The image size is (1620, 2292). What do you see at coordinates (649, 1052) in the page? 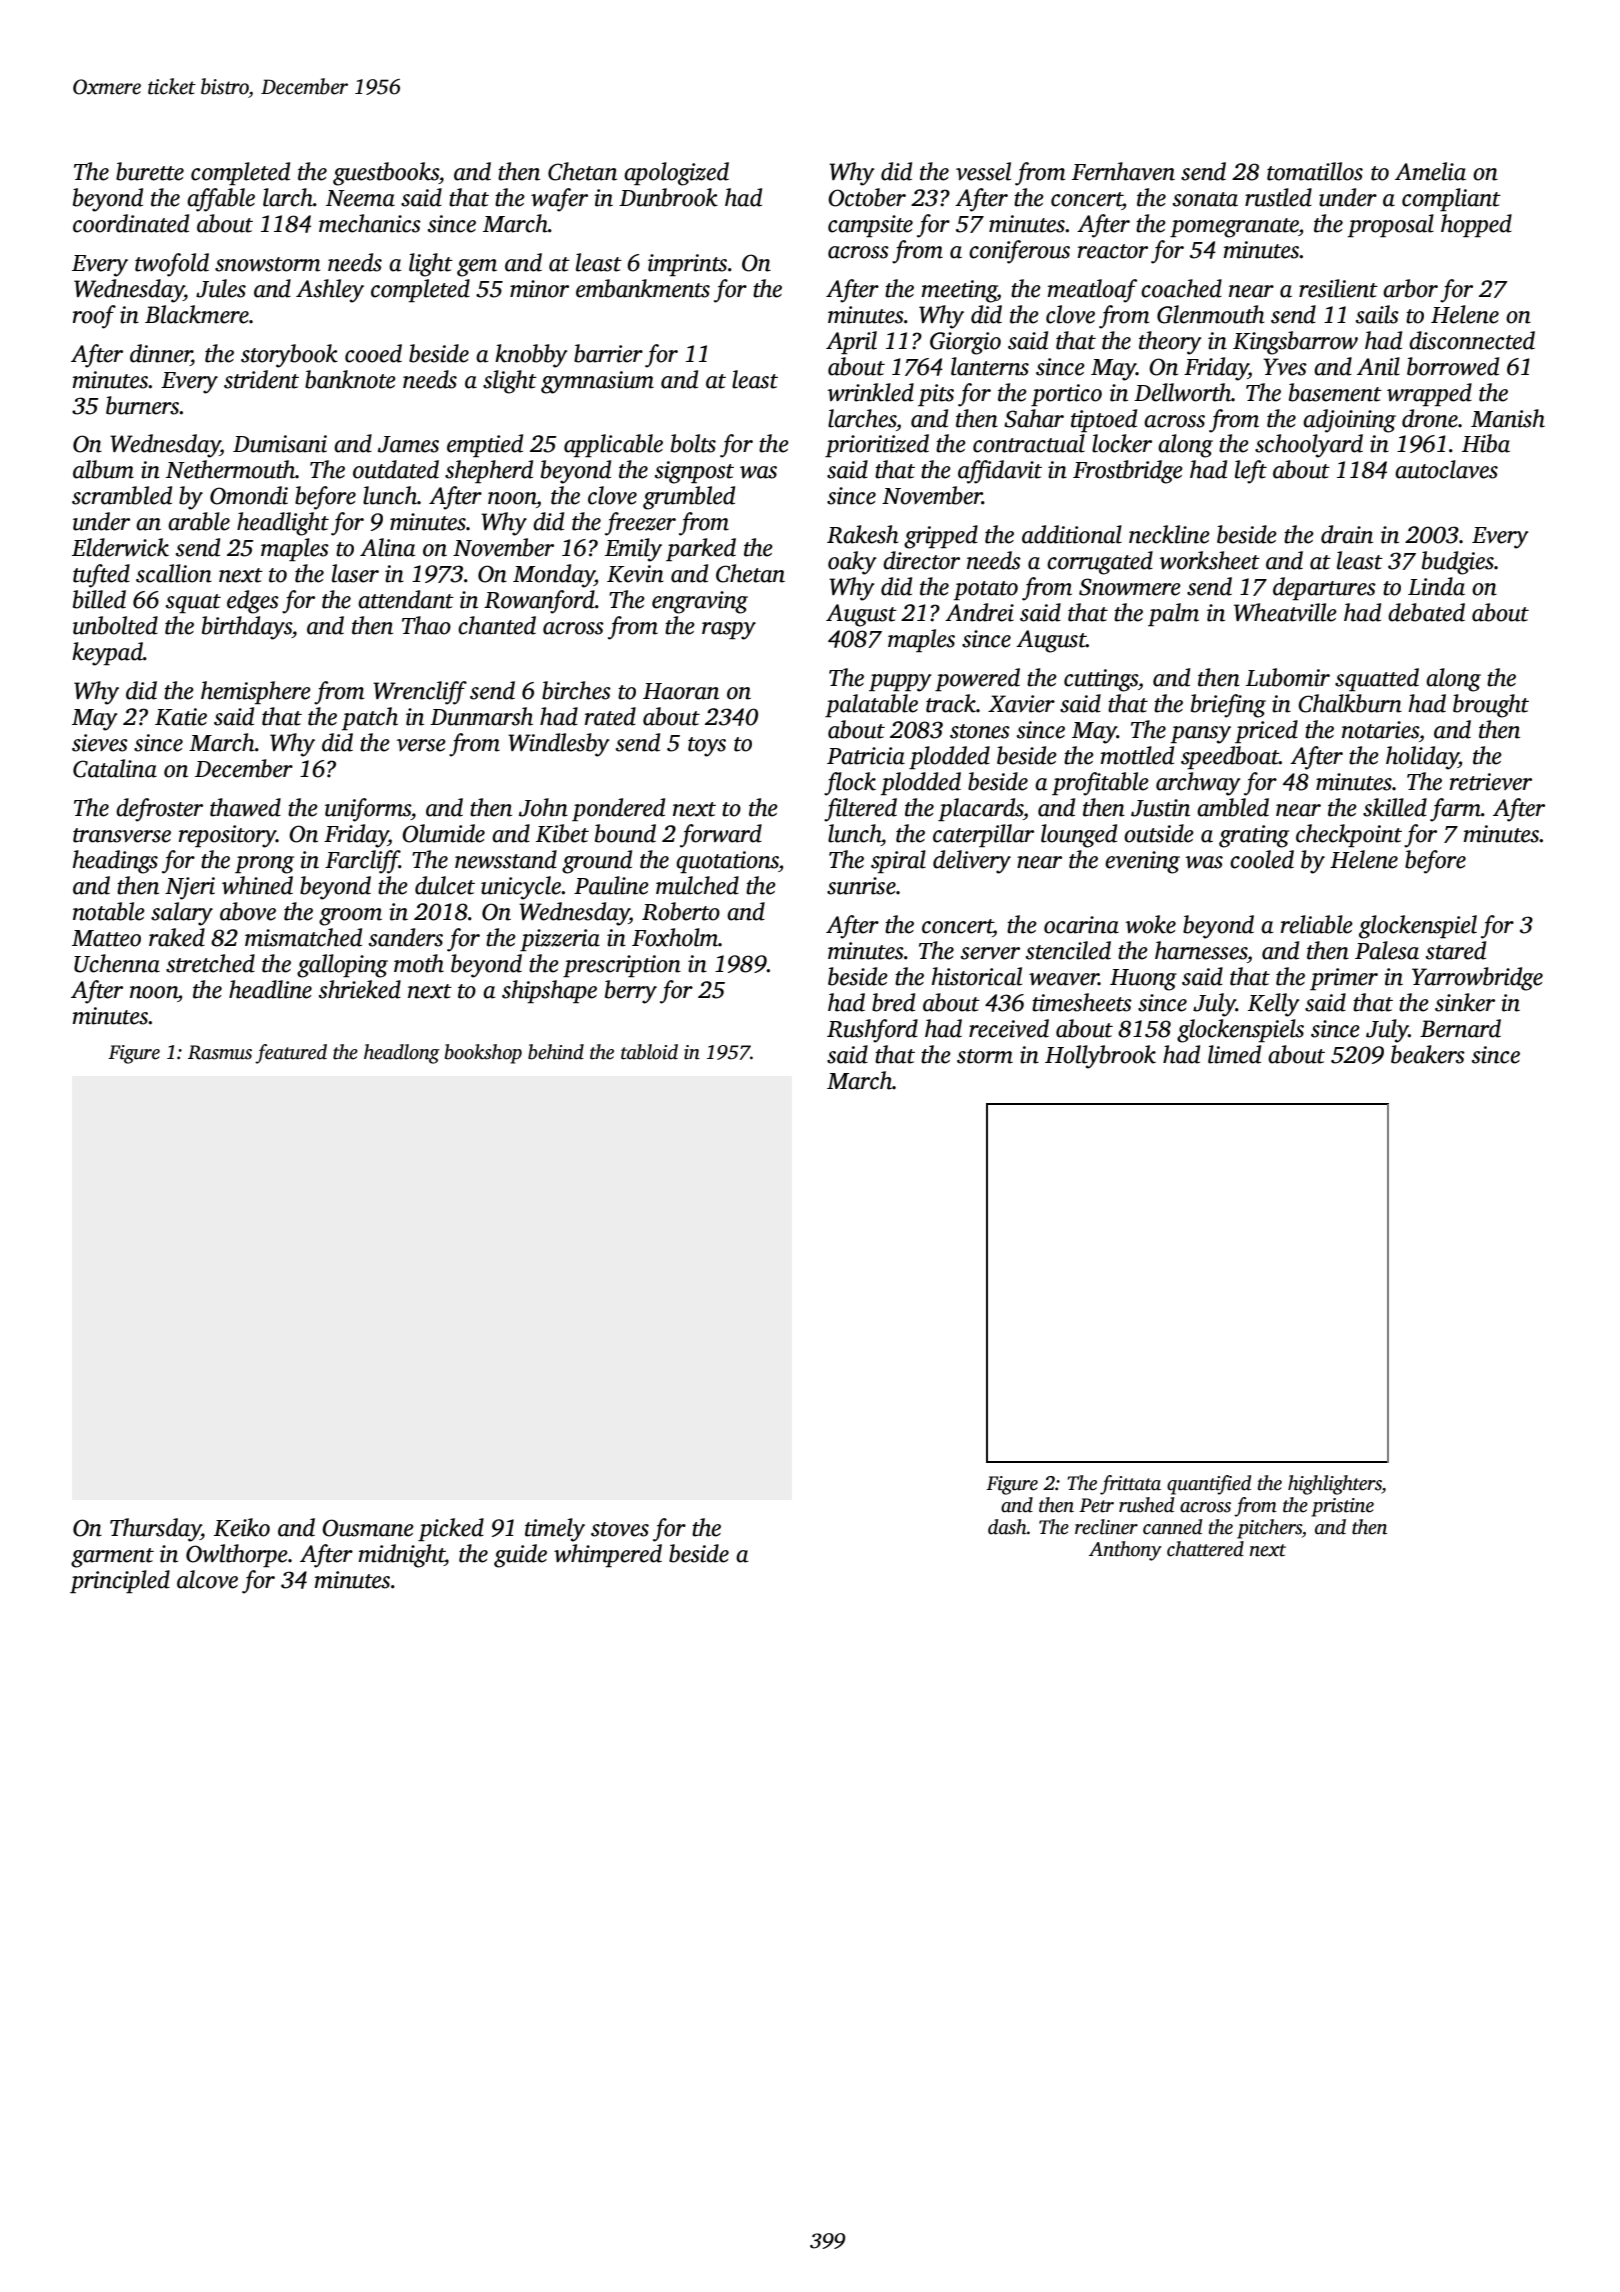
I see `tabloid` at bounding box center [649, 1052].
